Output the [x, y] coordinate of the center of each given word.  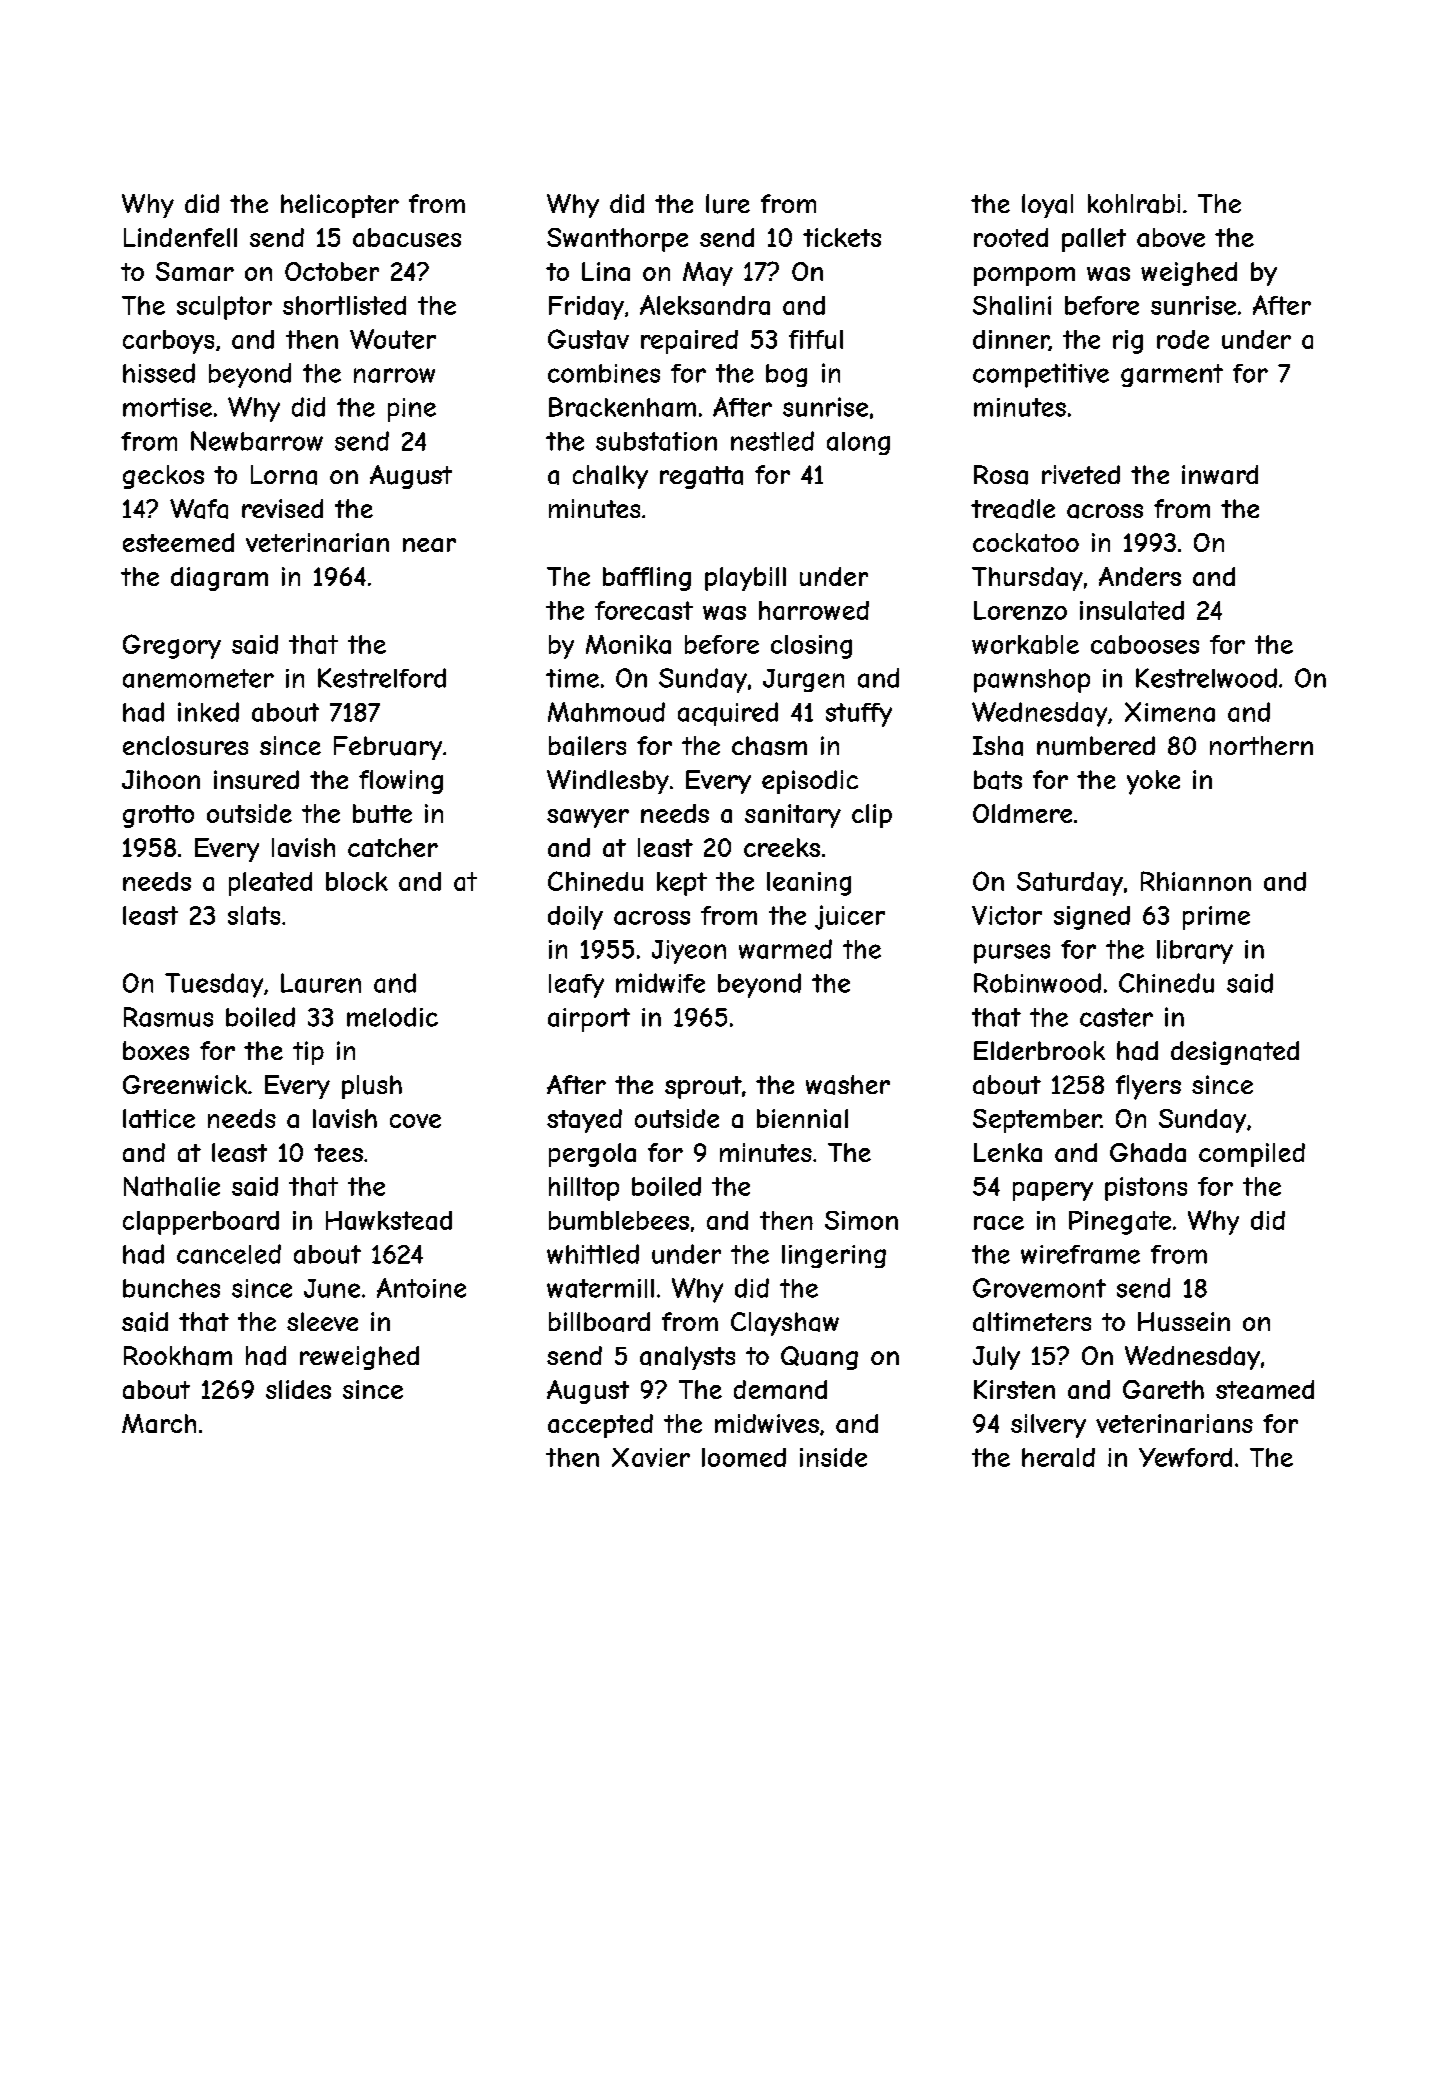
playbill [745, 579]
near [429, 545]
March [159, 1423]
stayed [584, 1121]
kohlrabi [1134, 204]
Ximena [1170, 712]
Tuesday [214, 985]
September [1037, 1121]
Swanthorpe [617, 240]
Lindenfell [180, 237]
